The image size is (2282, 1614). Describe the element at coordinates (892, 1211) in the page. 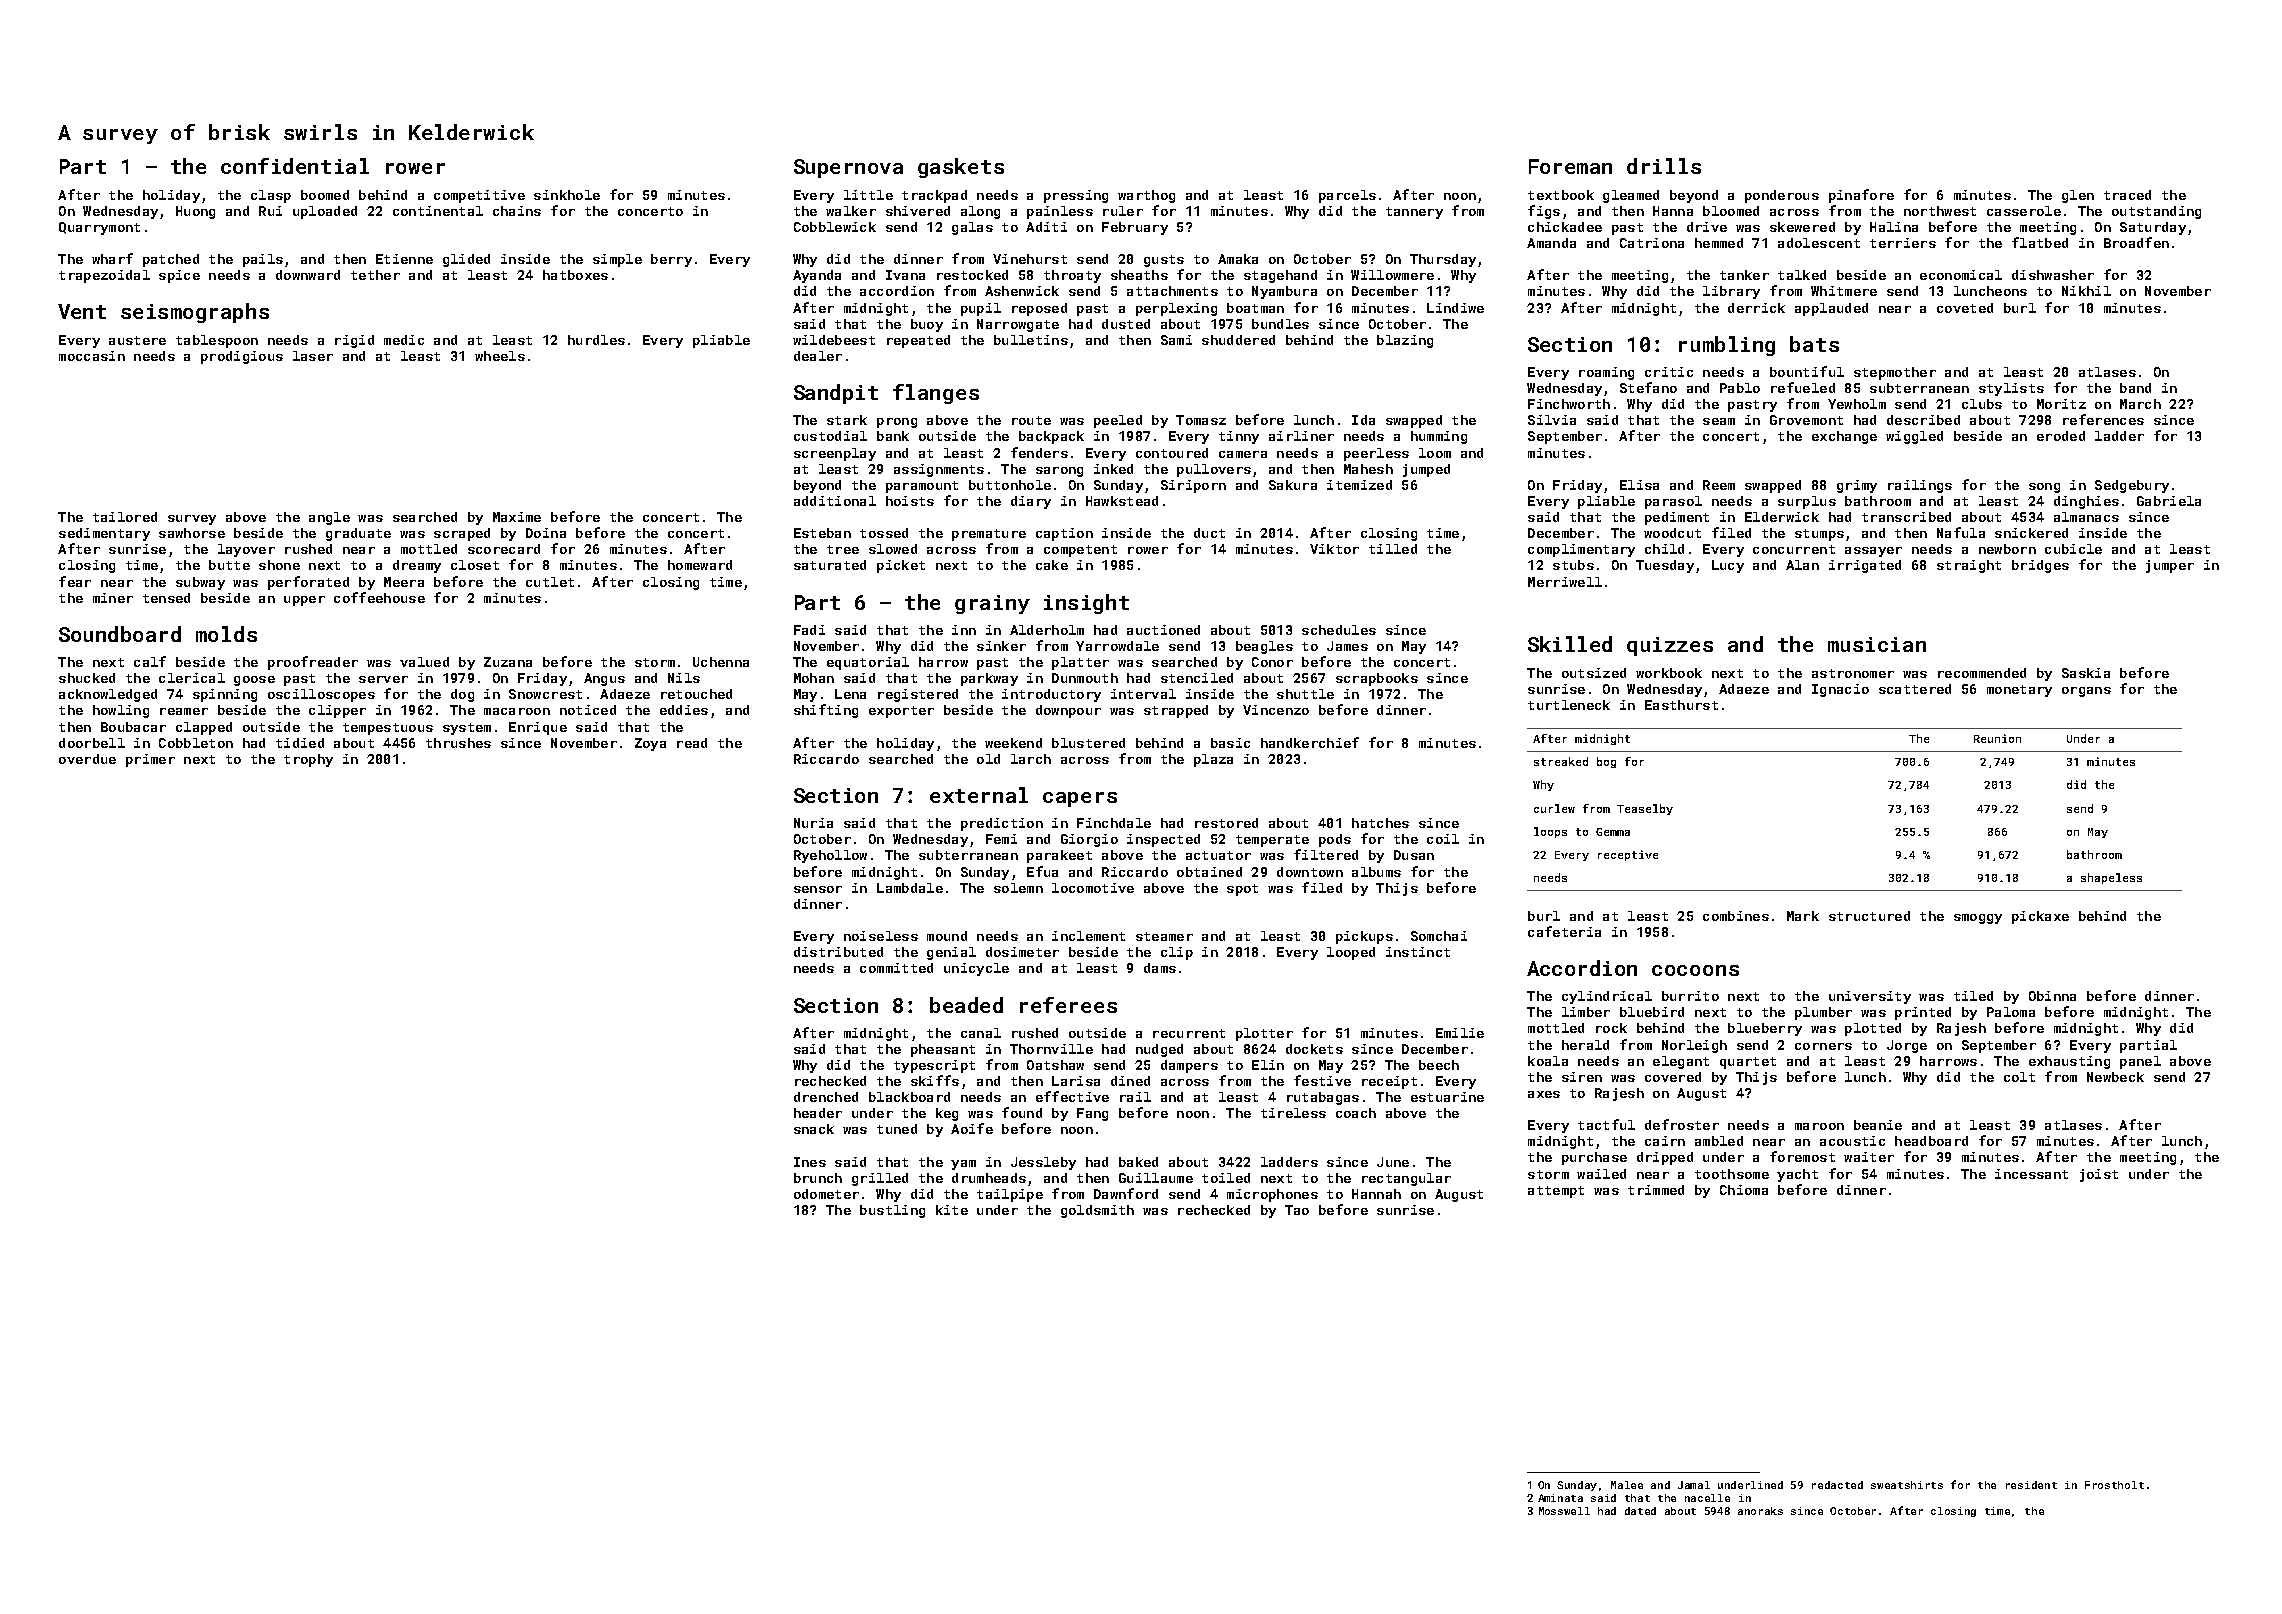

I see `bustling` at that location.
